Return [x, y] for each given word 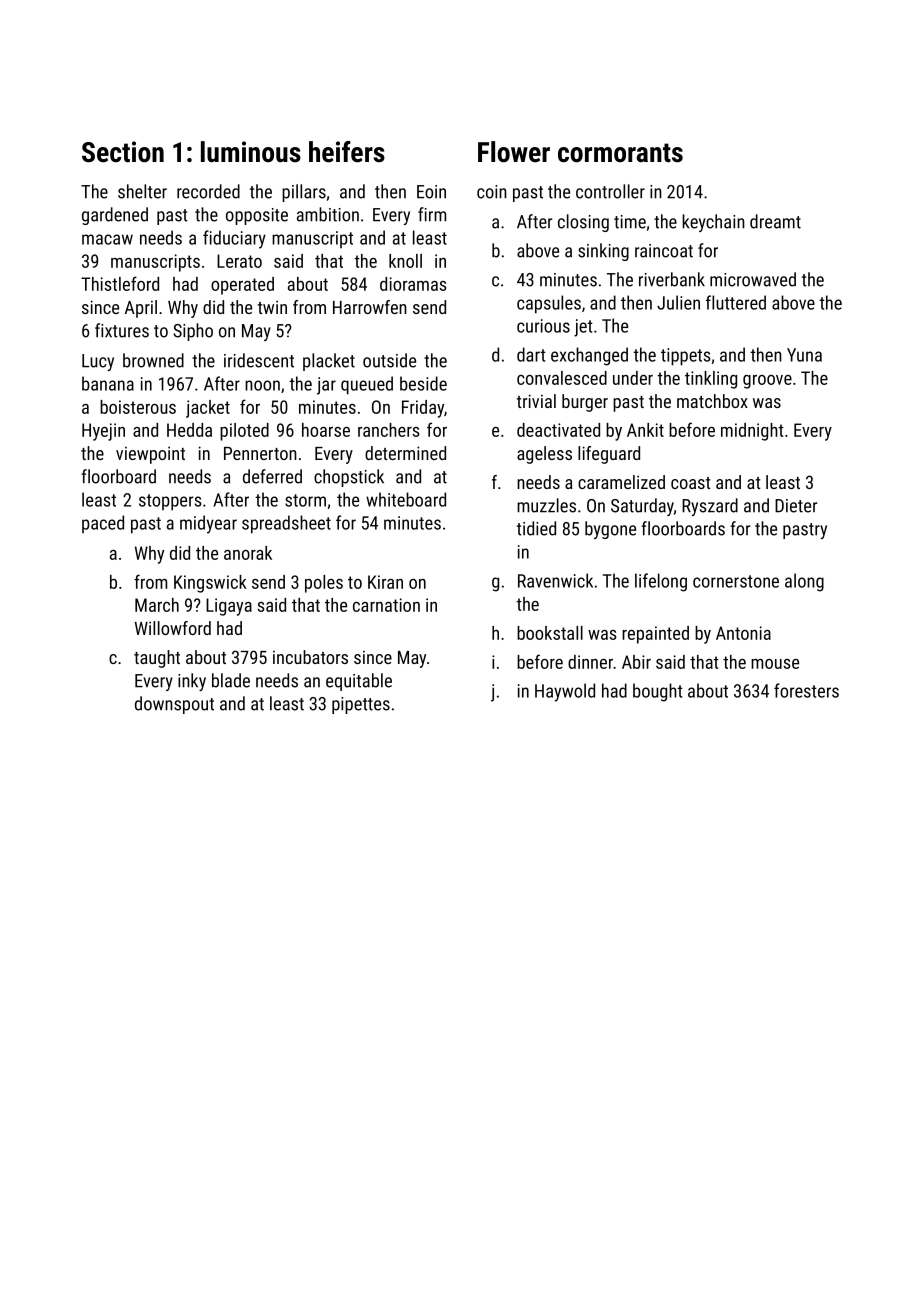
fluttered [736, 302]
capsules [549, 304]
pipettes [361, 705]
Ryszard [710, 507]
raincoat [664, 251]
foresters [806, 690]
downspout [174, 705]
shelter [142, 191]
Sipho [193, 332]
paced [103, 524]
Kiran [385, 582]
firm [432, 214]
